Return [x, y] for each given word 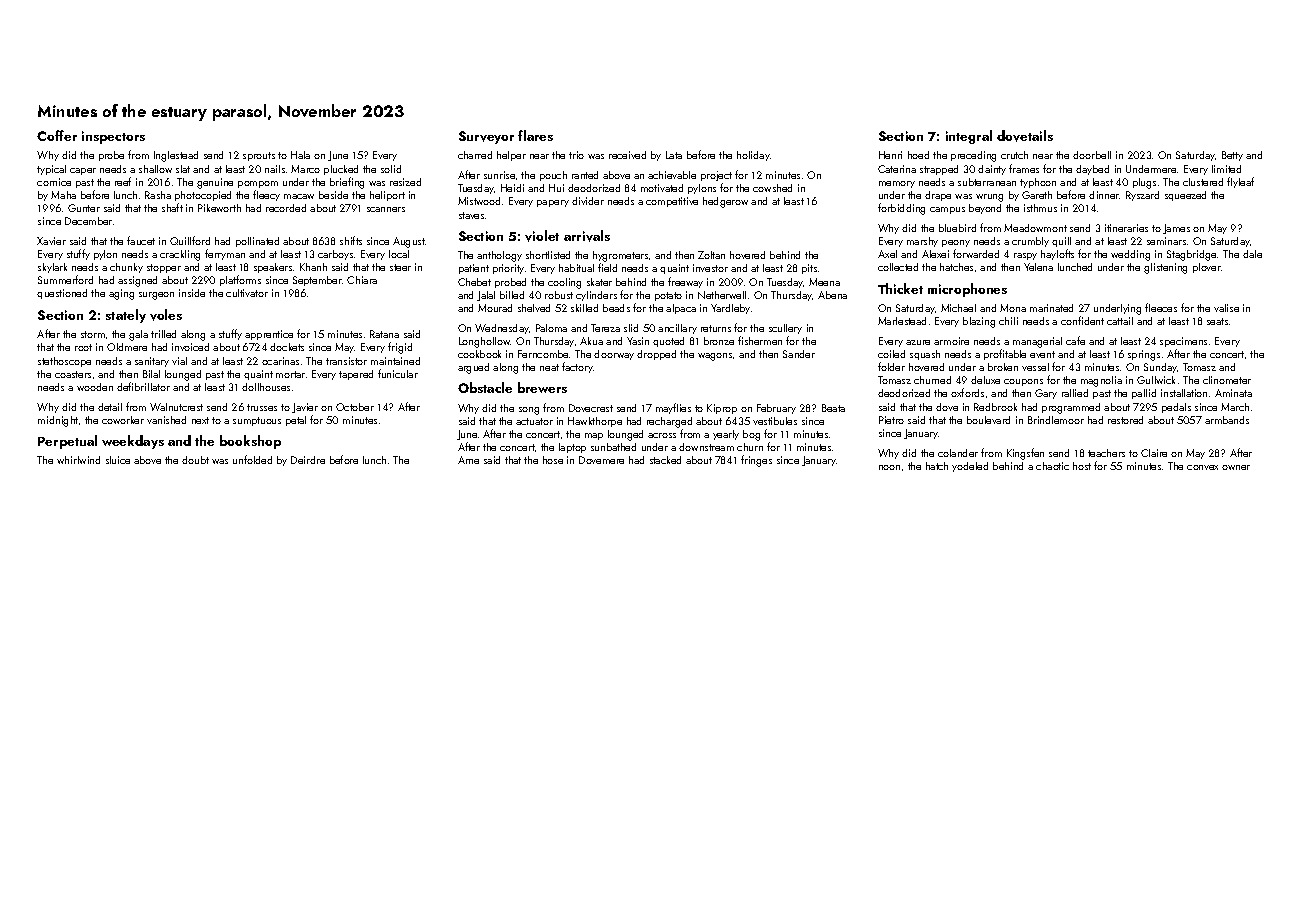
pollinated [257, 242]
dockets [287, 347]
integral [969, 137]
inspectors [113, 137]
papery [553, 203]
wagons [715, 357]
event [1042, 354]
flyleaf [1240, 182]
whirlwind [78, 460]
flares [535, 135]
